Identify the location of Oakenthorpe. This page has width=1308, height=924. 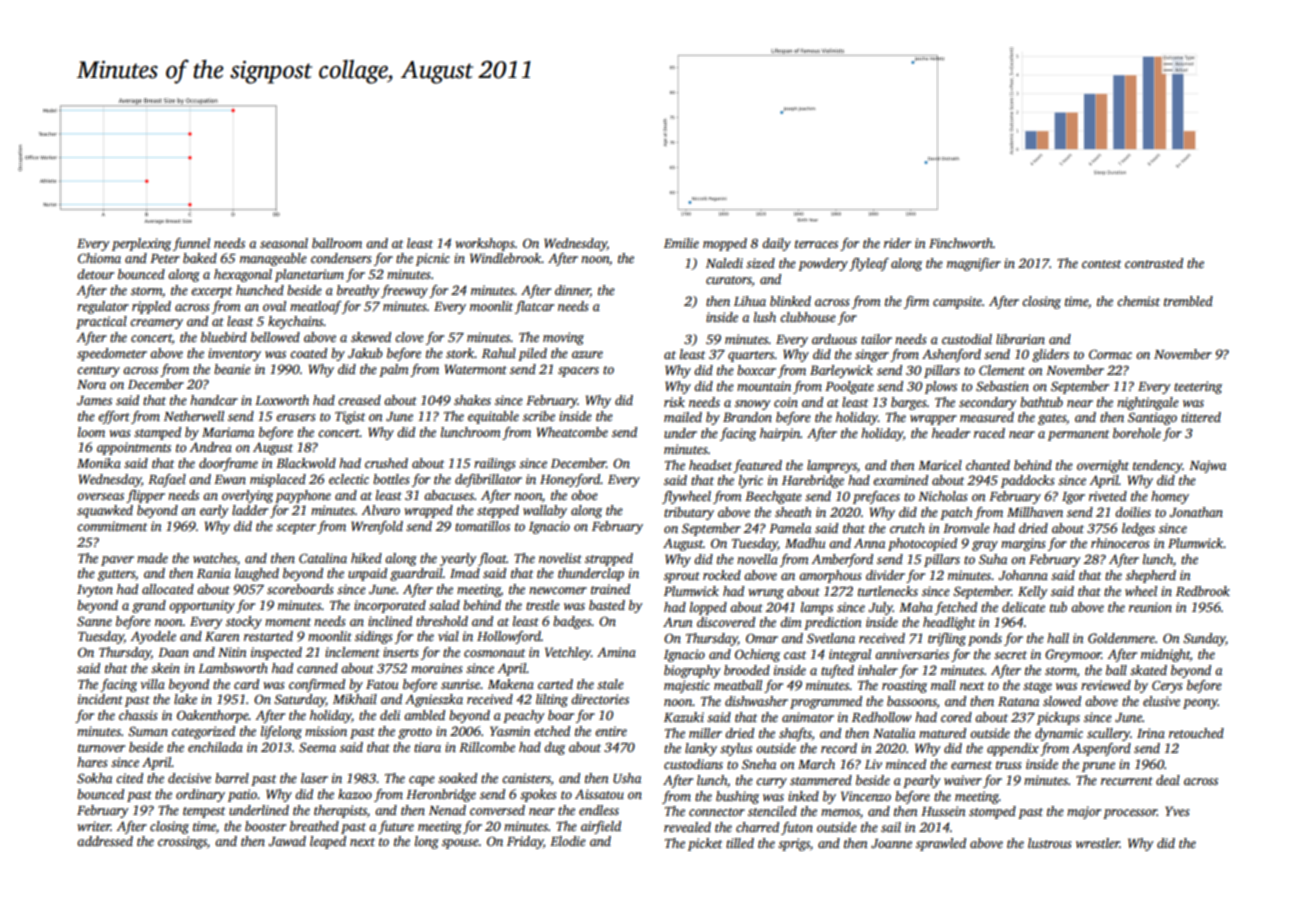
(213, 716).
